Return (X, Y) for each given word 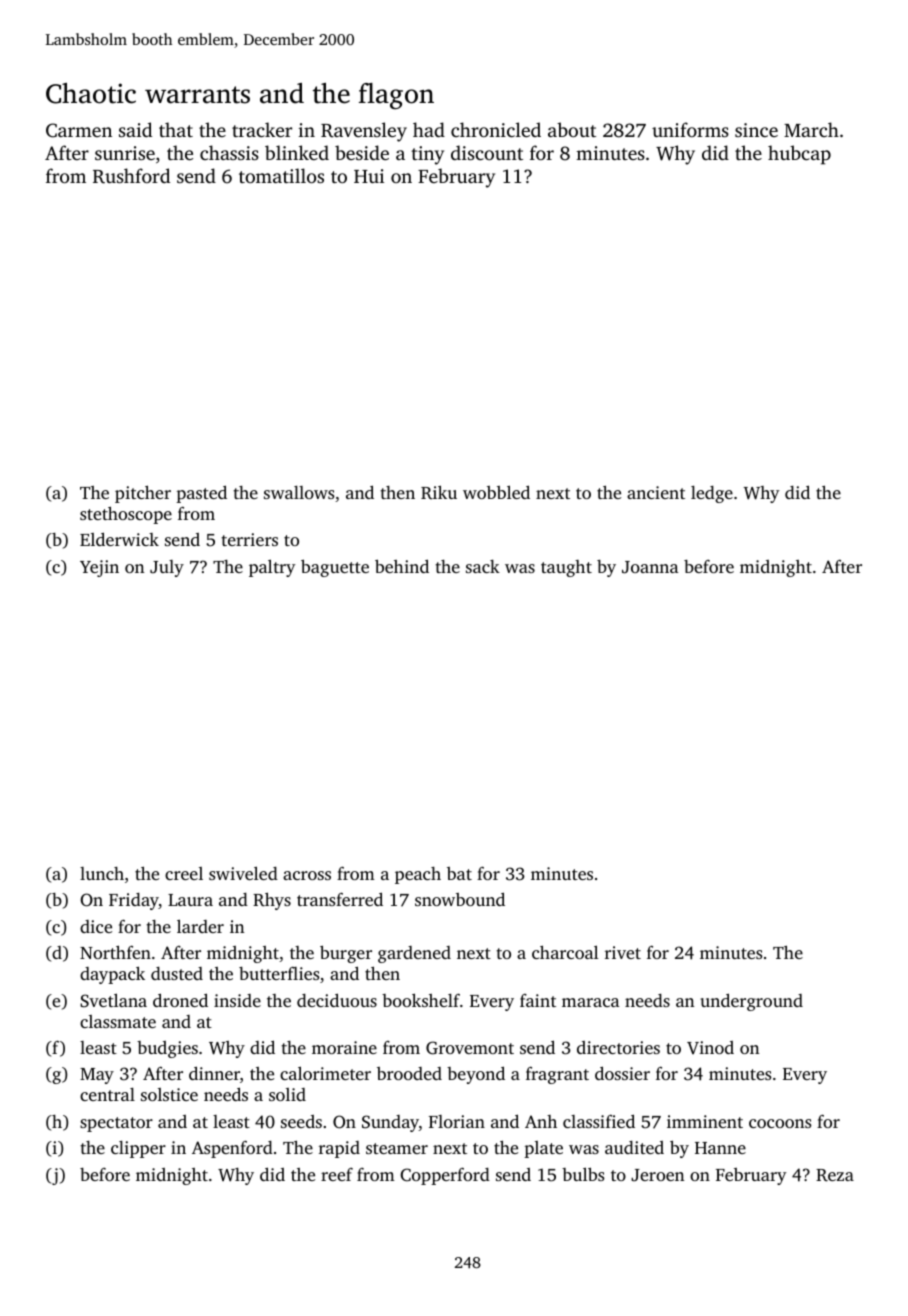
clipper (138, 1149)
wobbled (496, 492)
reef (337, 1174)
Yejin (99, 568)
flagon (396, 96)
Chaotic (91, 93)
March (811, 129)
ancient (656, 492)
